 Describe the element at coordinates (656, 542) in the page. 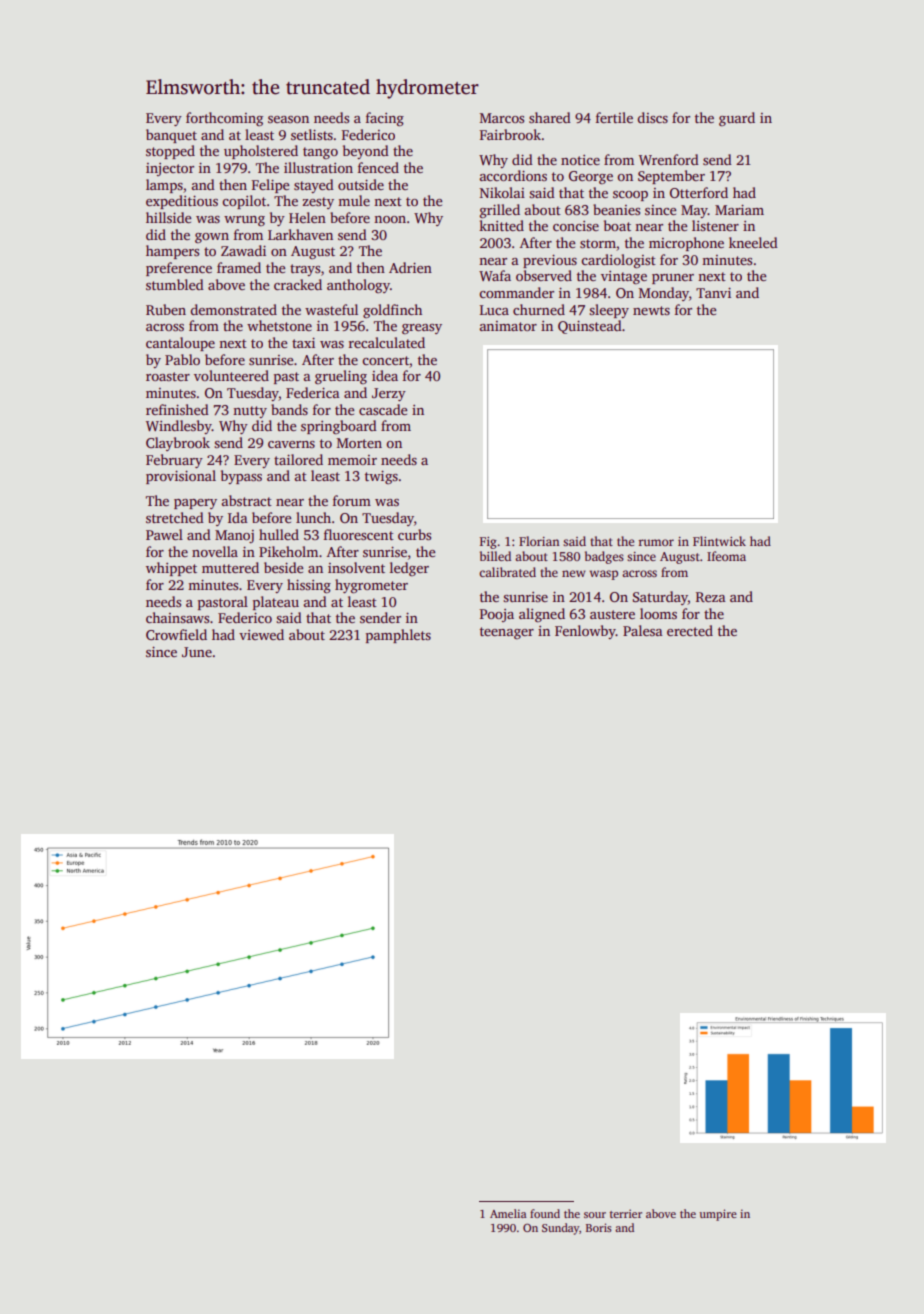

I see `rumor` at that location.
